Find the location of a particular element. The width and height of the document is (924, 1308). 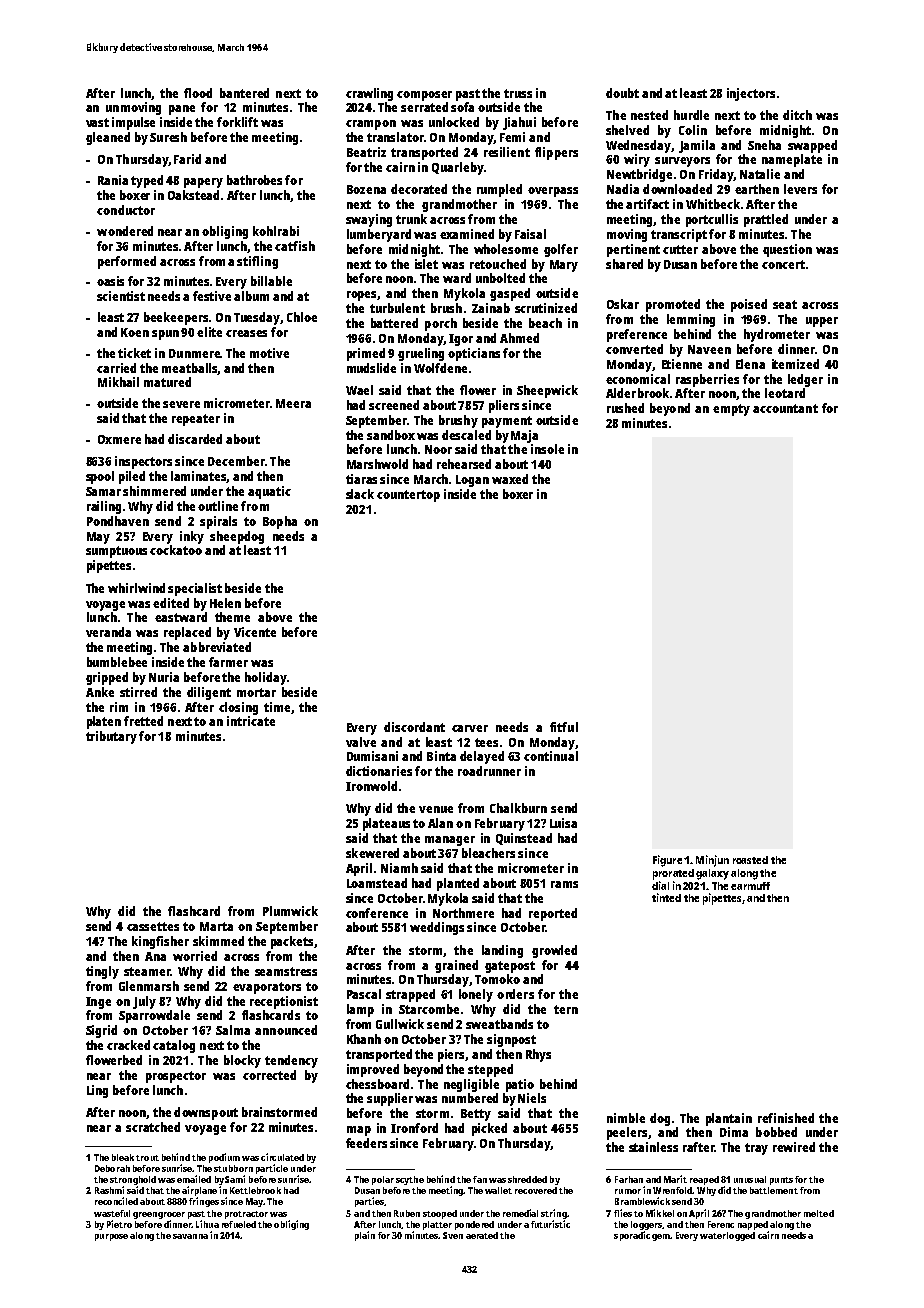

question is located at coordinates (787, 250).
